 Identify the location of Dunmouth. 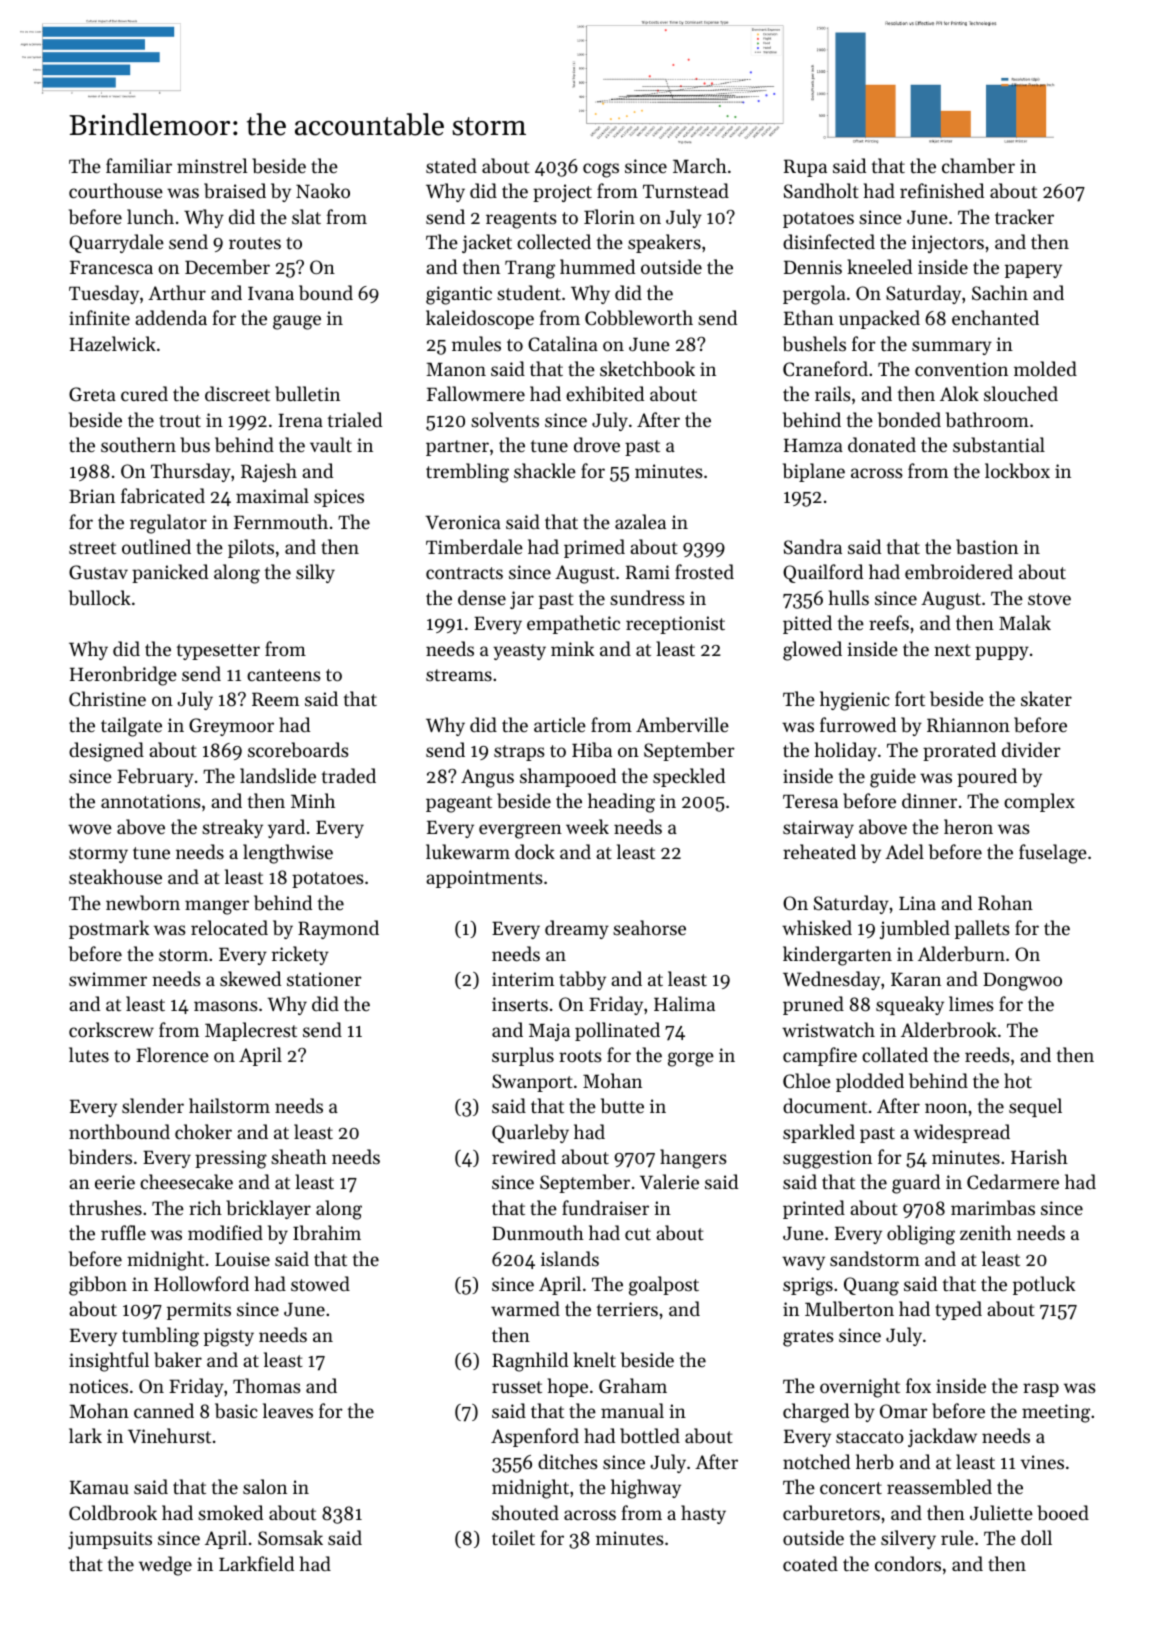
(538, 1232).
